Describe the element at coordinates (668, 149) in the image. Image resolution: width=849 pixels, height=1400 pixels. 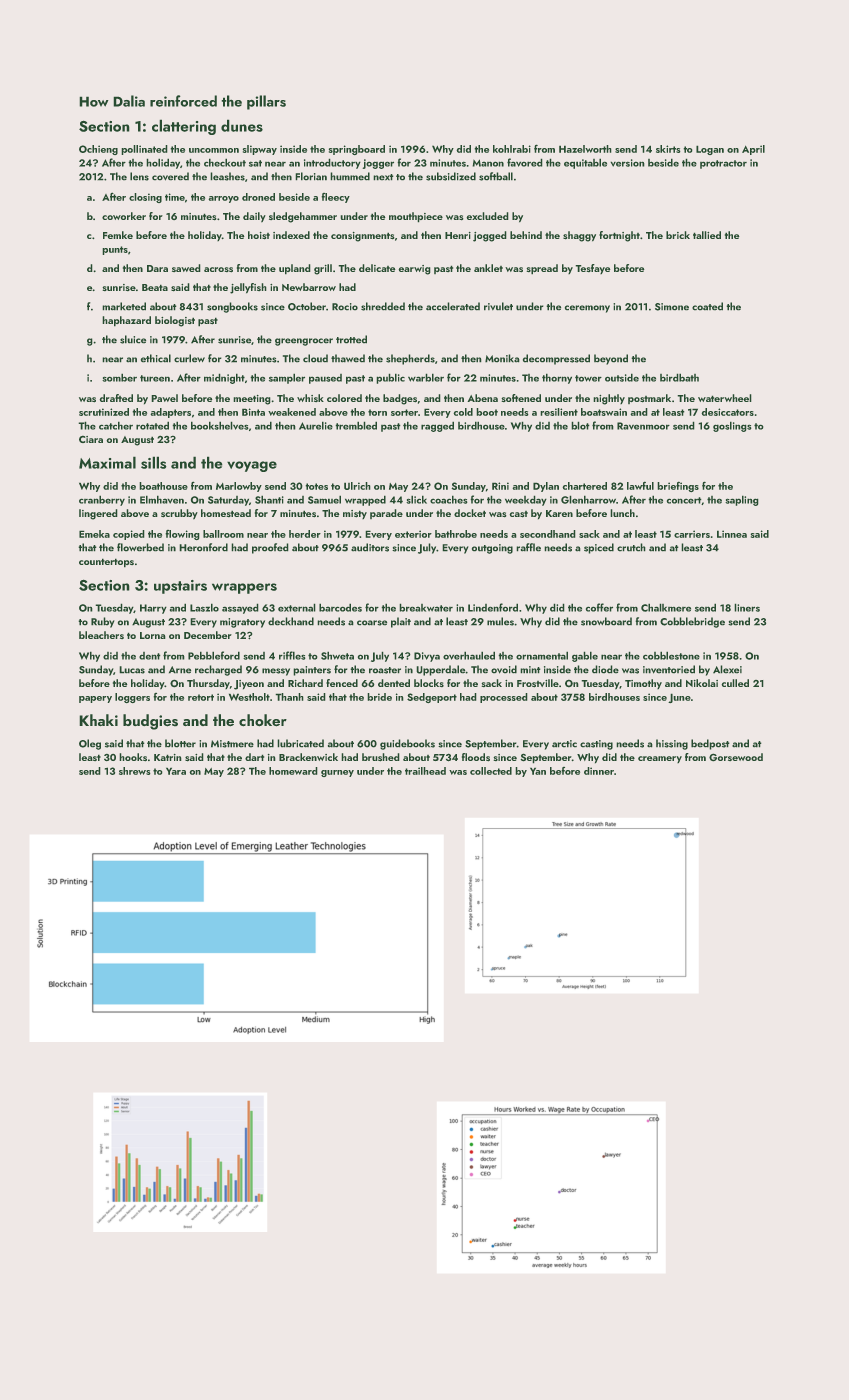
I see `skirts` at that location.
